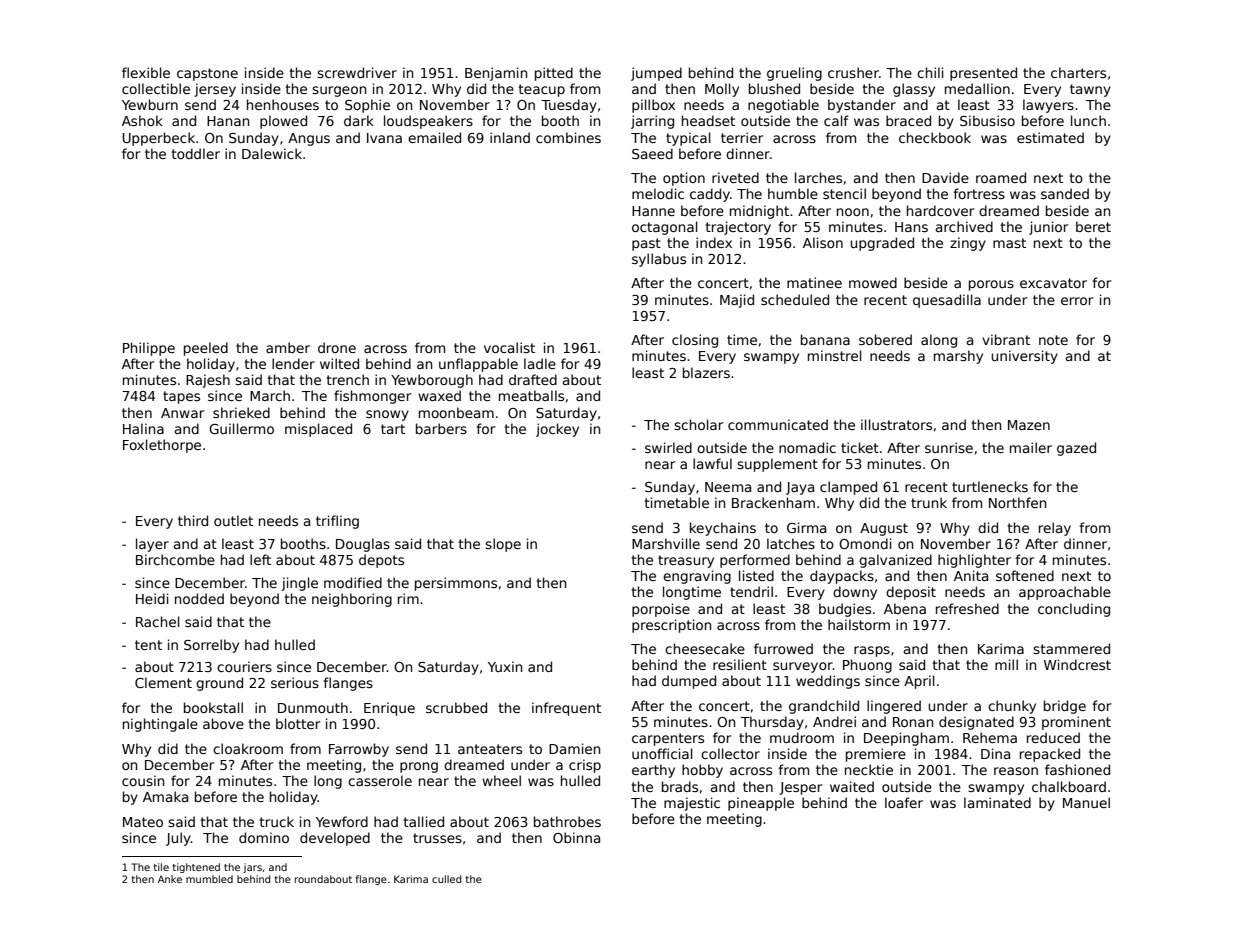 The height and width of the image is (952, 1233). I want to click on toddler, so click(196, 153).
